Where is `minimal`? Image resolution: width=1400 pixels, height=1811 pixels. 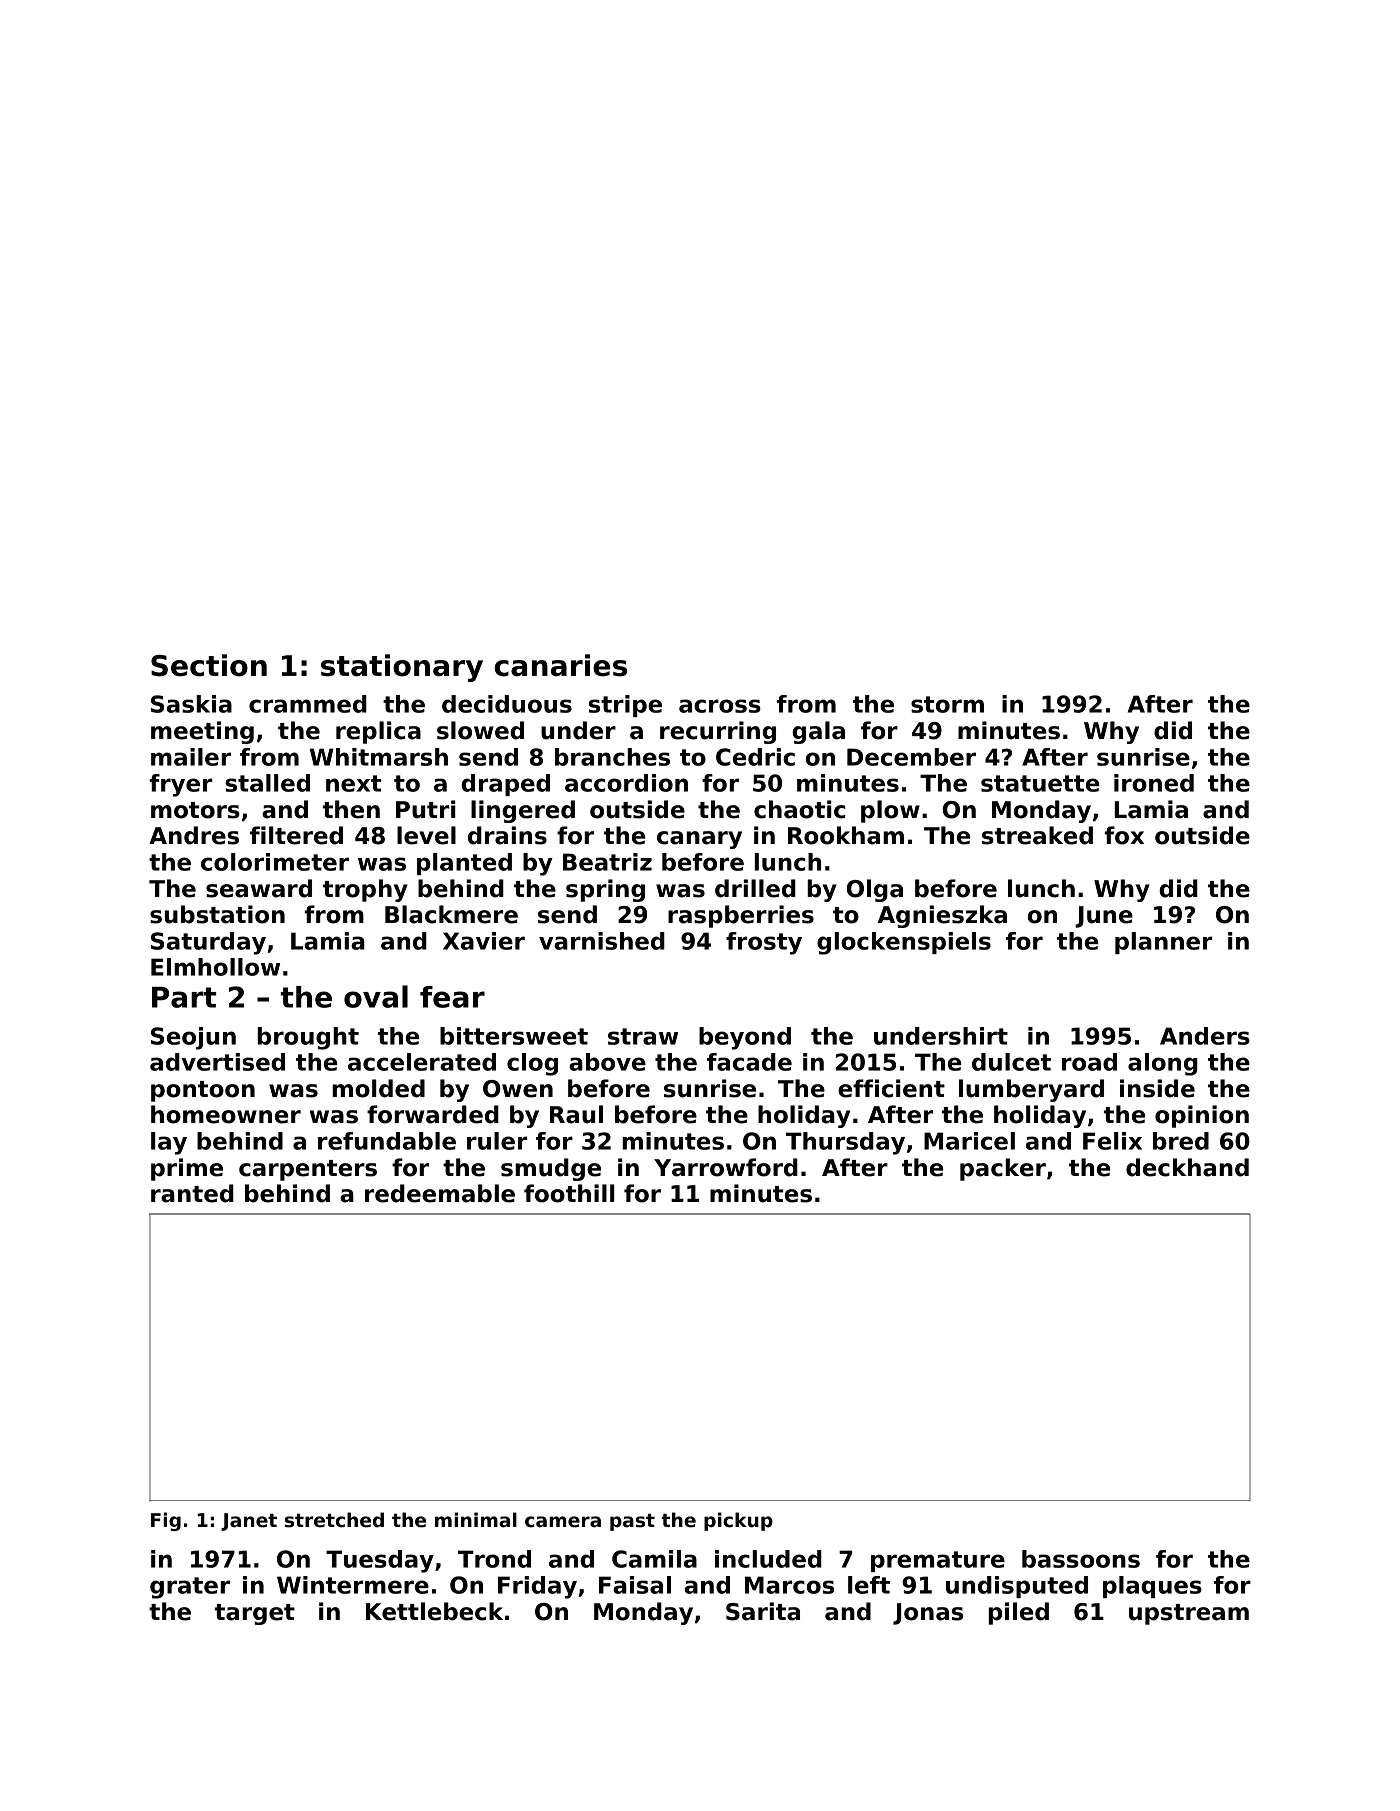
minimal is located at coordinates (476, 1520).
